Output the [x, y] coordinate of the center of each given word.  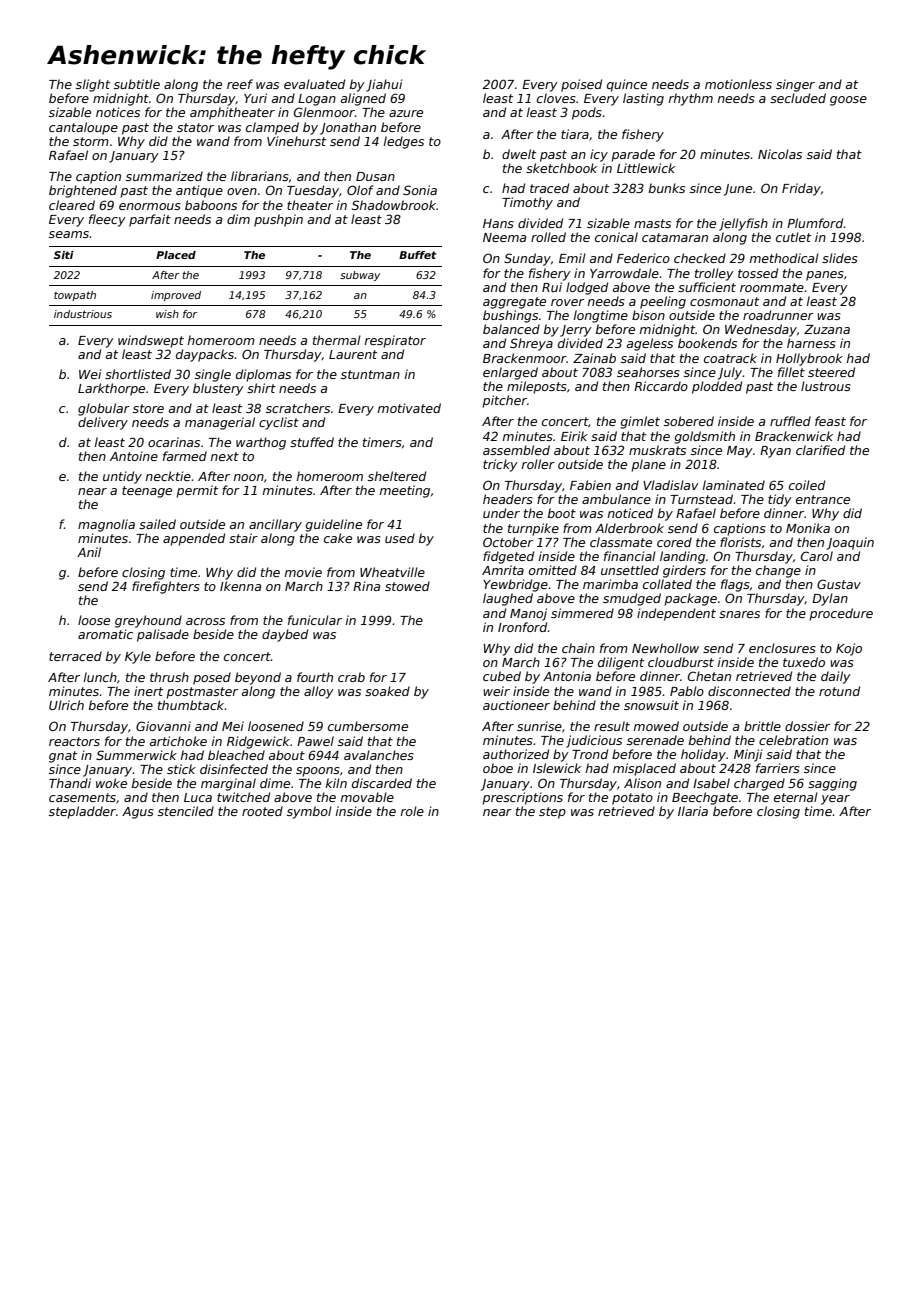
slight [93, 85]
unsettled [630, 570]
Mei [233, 726]
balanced [511, 329]
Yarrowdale [624, 273]
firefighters [166, 587]
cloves [556, 98]
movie [303, 572]
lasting [643, 99]
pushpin [278, 220]
